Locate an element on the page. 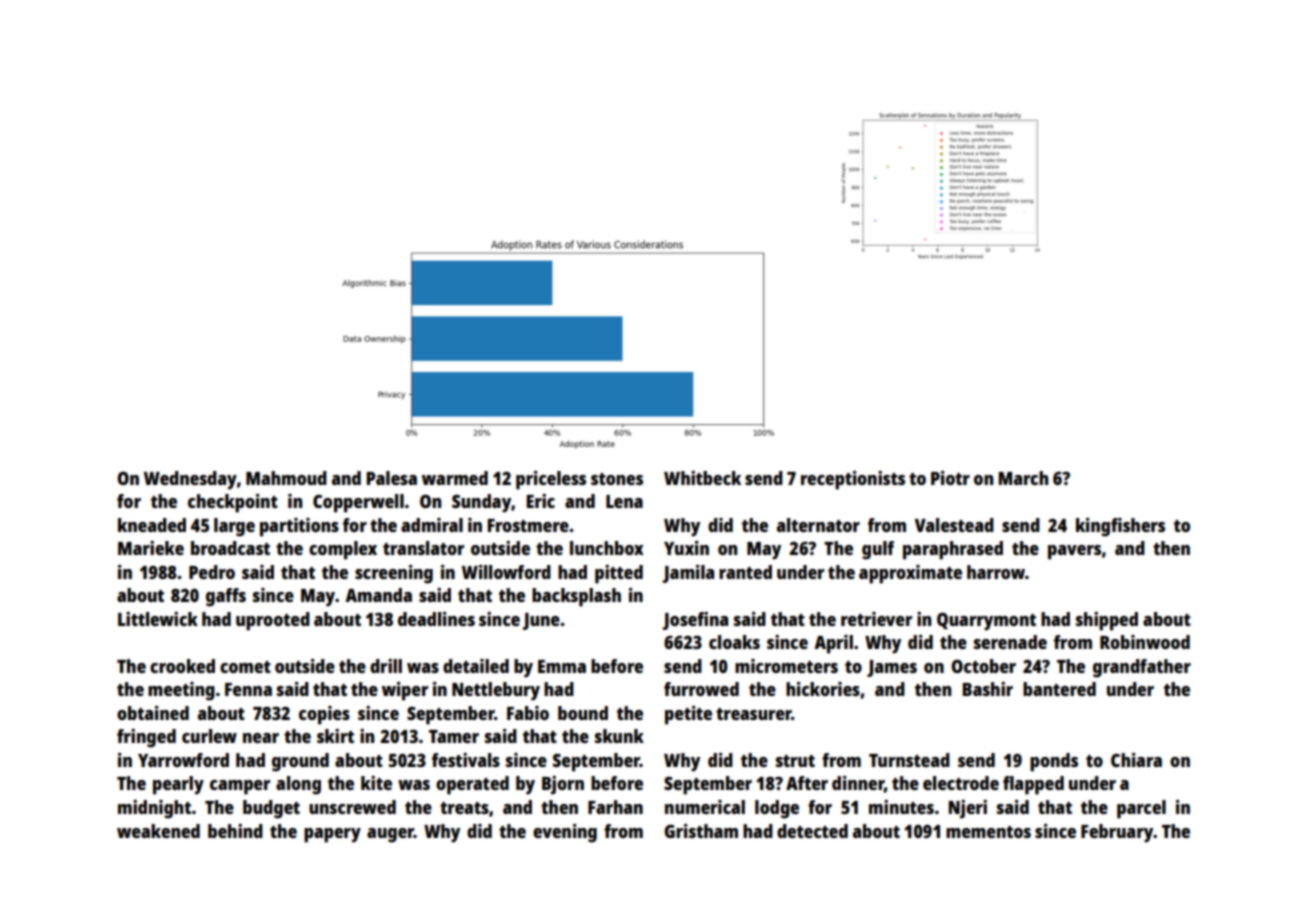 The width and height of the image is (1308, 924). drill is located at coordinates (386, 666).
